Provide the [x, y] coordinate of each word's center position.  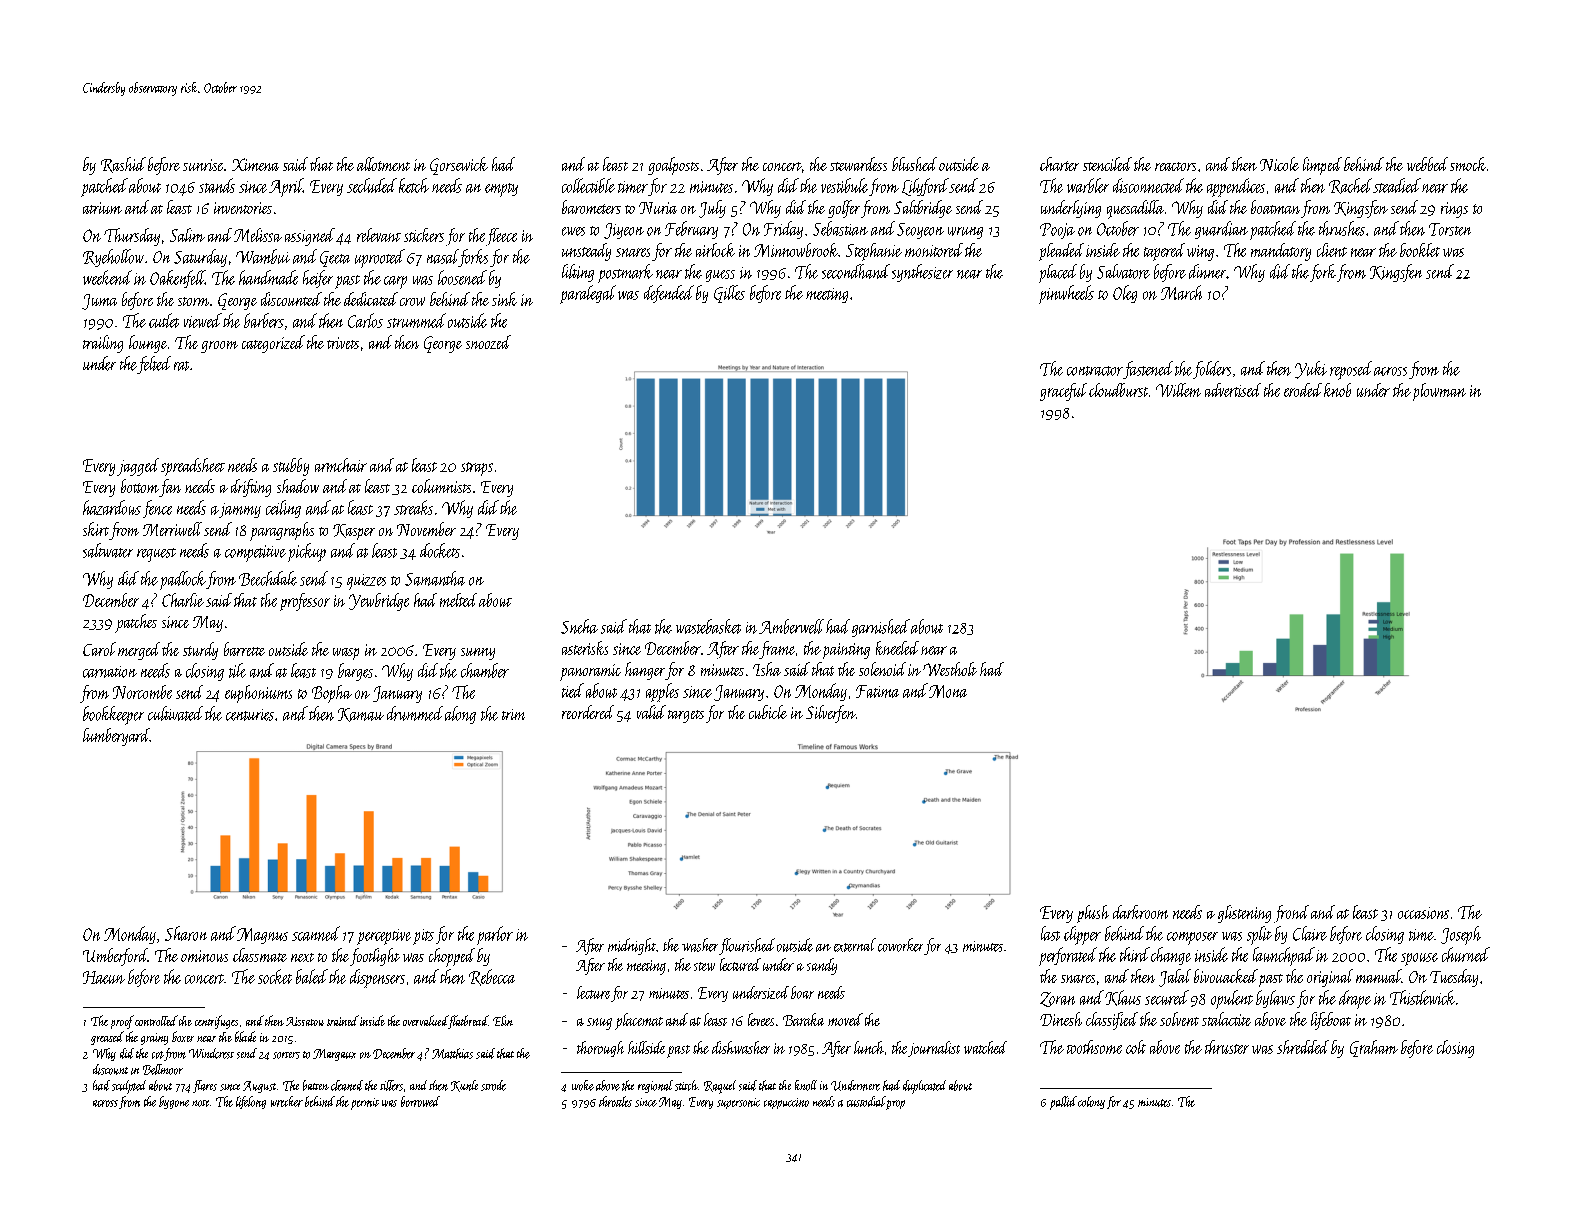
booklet [1420, 250]
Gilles [729, 294]
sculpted [129, 1087]
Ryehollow [113, 258]
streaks [413, 507]
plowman [1439, 392]
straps [477, 469]
